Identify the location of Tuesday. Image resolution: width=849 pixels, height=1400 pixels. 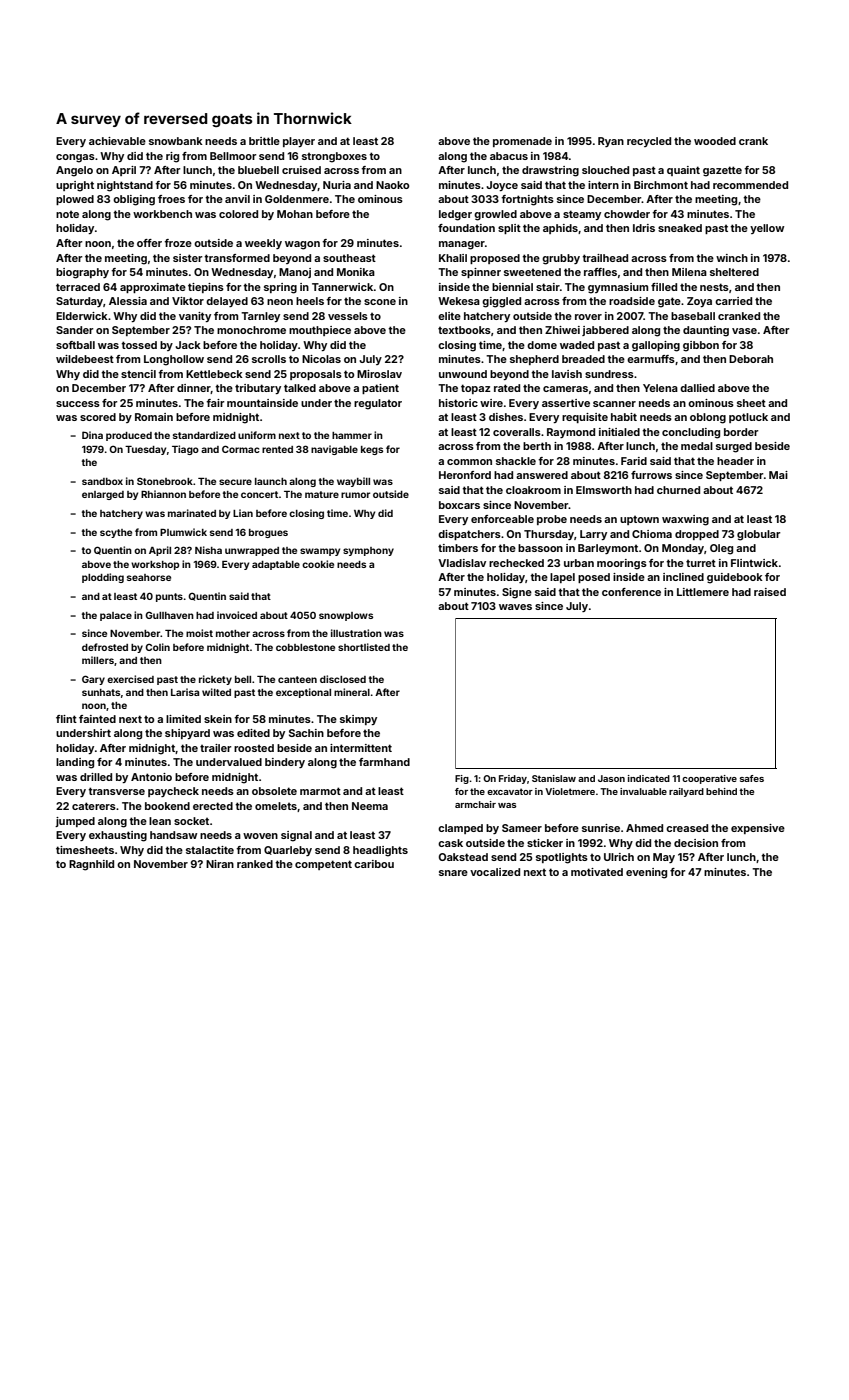
(145, 450).
